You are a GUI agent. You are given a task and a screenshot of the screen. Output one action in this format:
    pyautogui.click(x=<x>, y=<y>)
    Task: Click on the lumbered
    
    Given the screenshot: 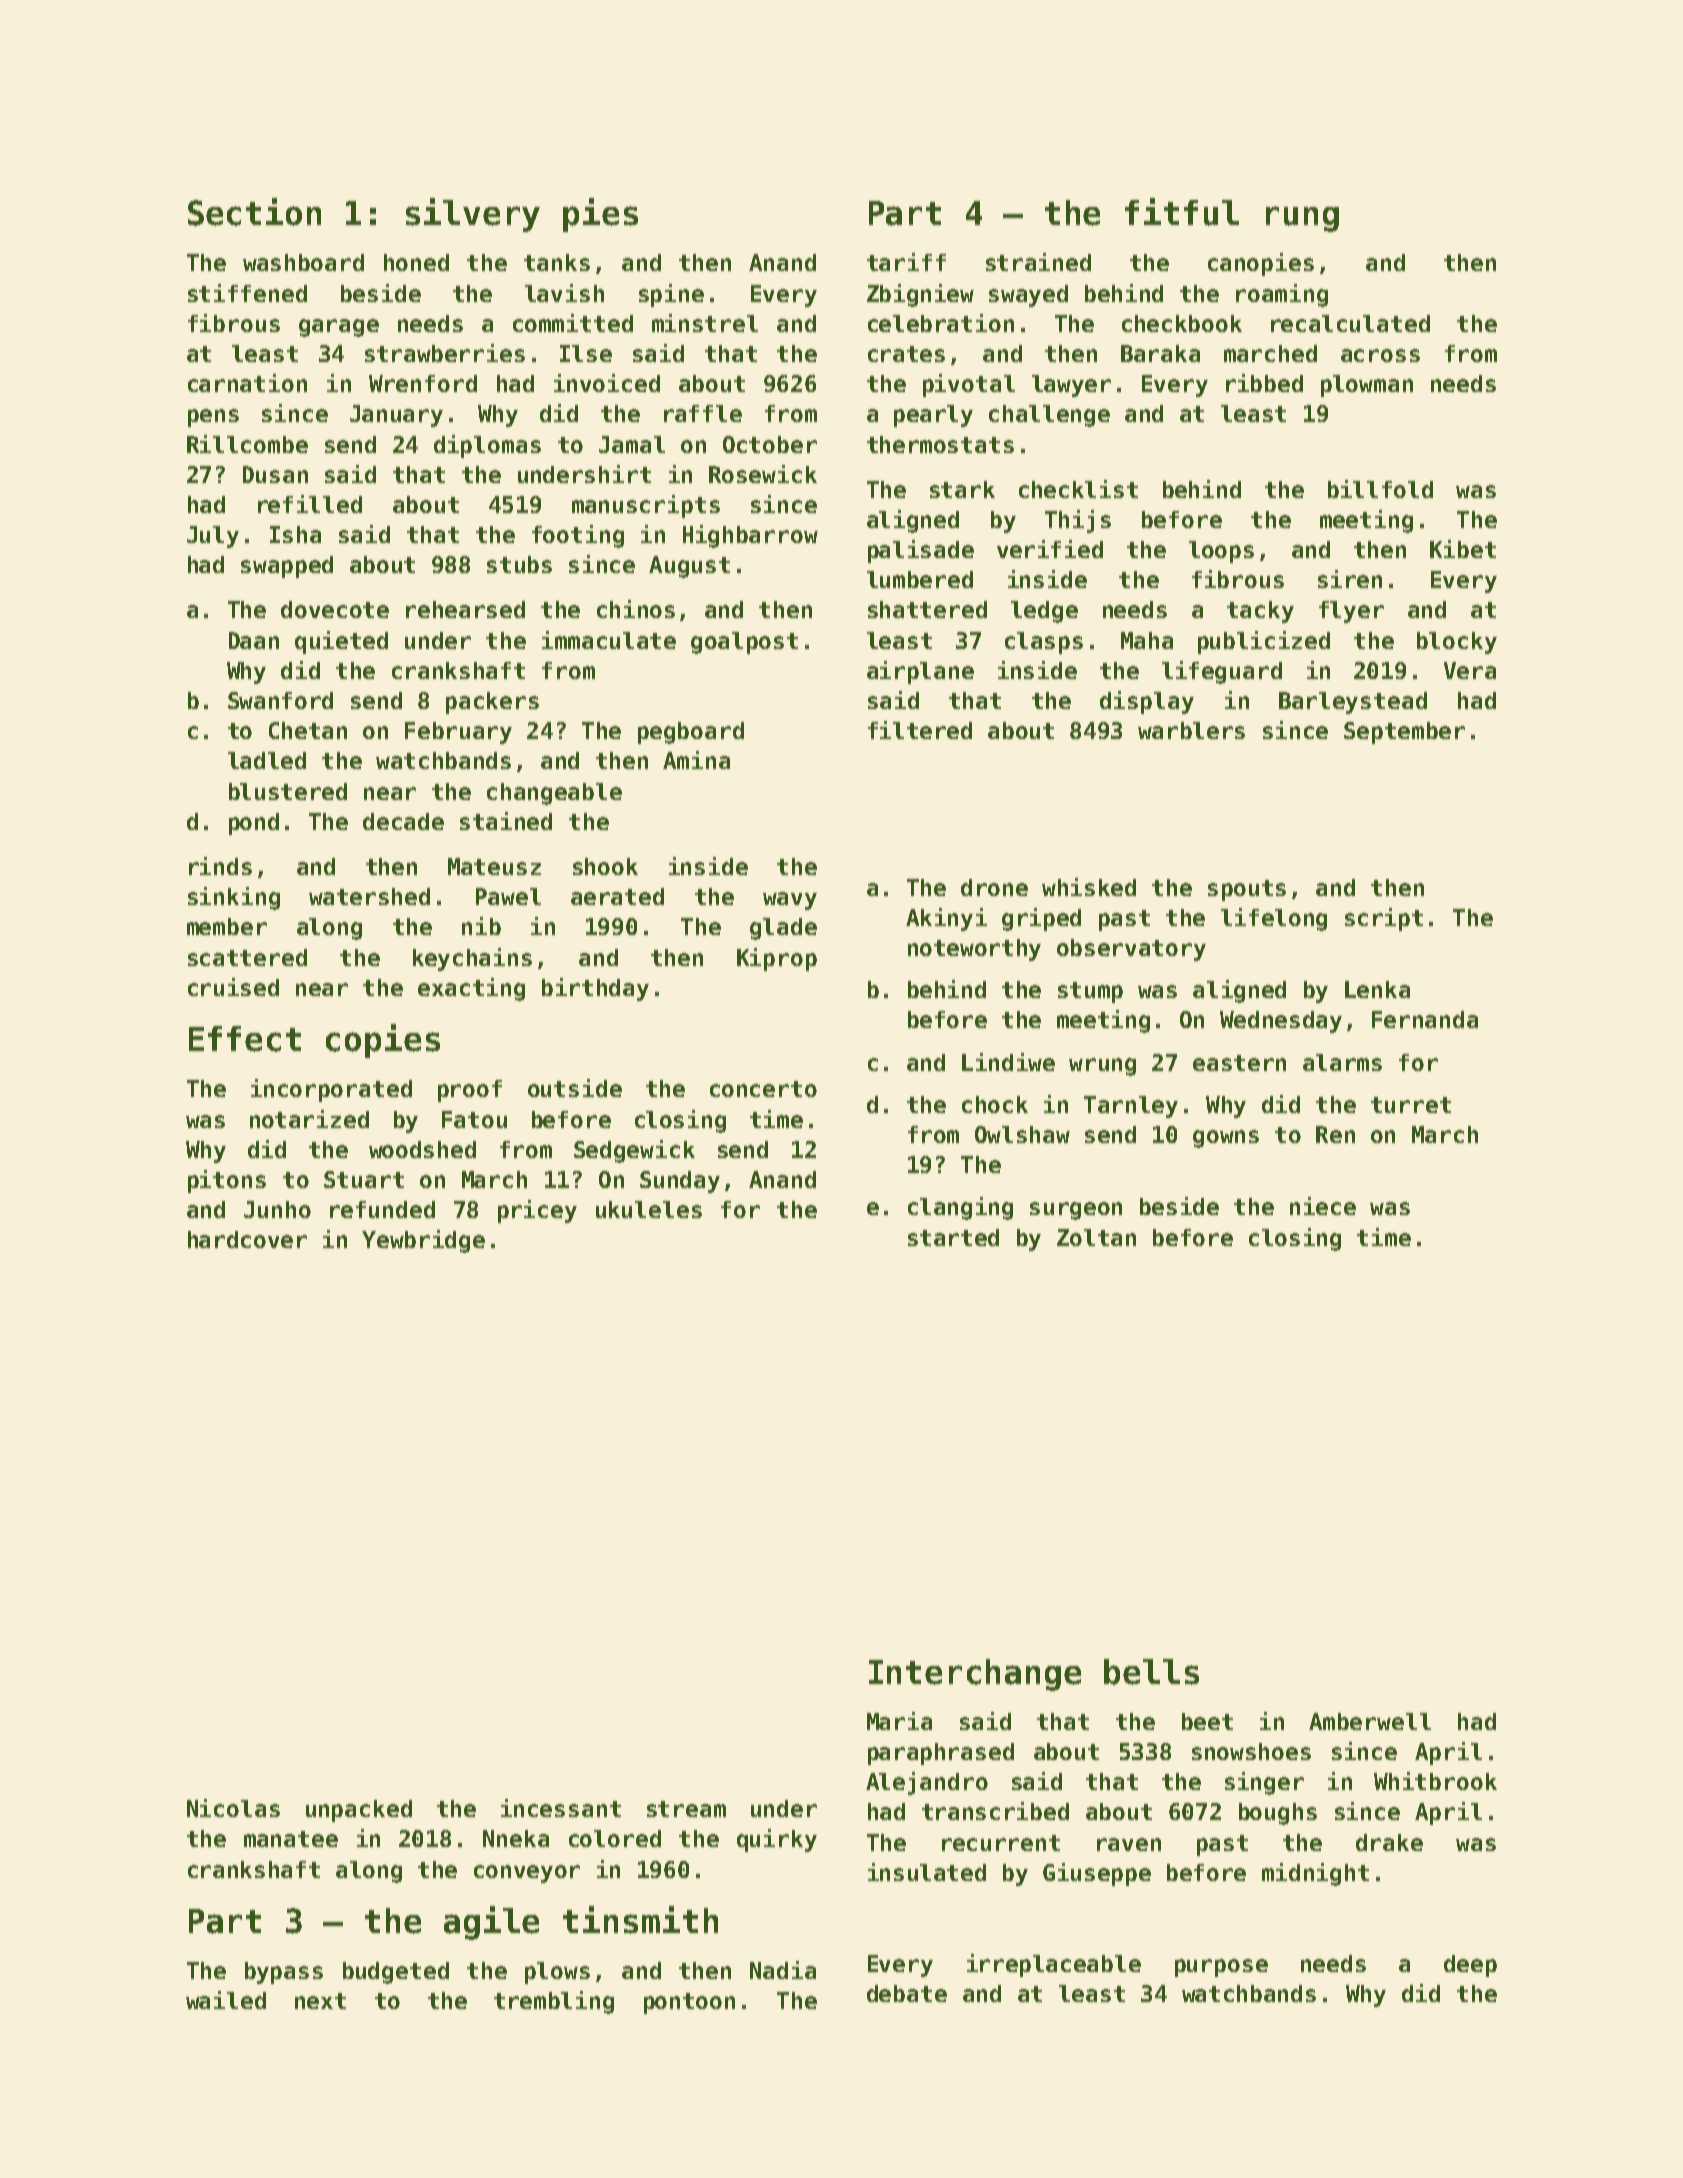 What is the action you would take?
    pyautogui.click(x=920, y=579)
